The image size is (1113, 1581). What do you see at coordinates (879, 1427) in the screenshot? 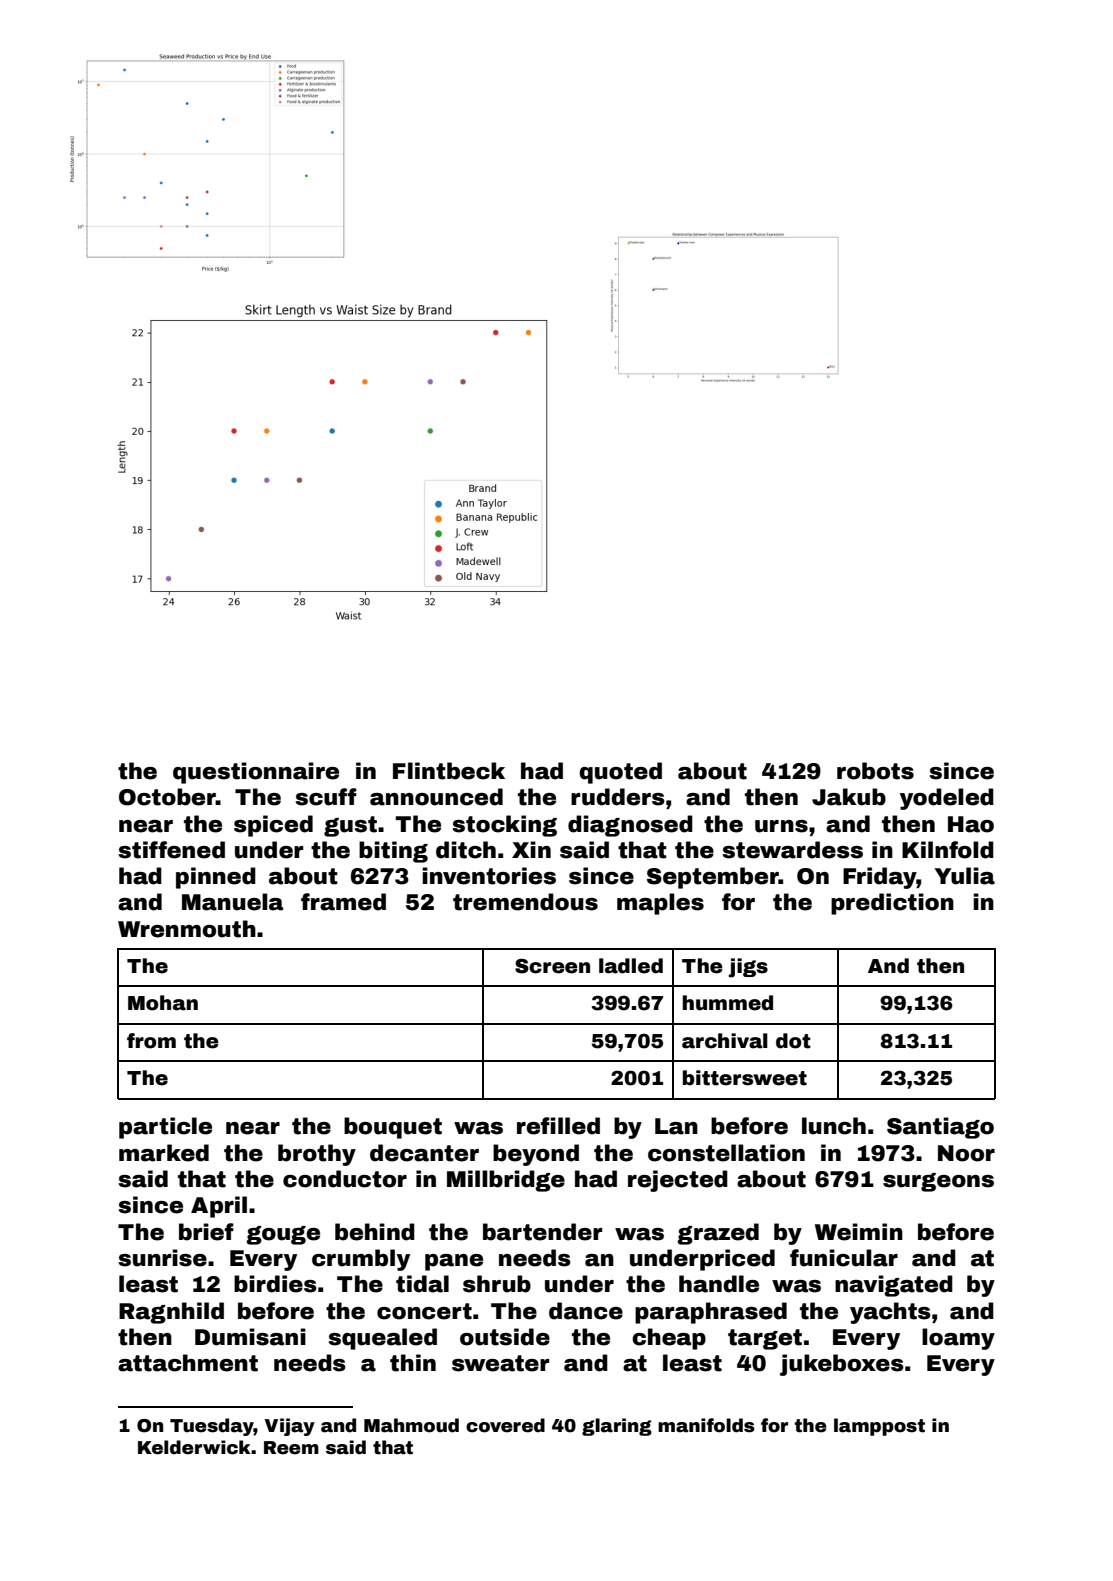
I see `lamppost` at bounding box center [879, 1427].
